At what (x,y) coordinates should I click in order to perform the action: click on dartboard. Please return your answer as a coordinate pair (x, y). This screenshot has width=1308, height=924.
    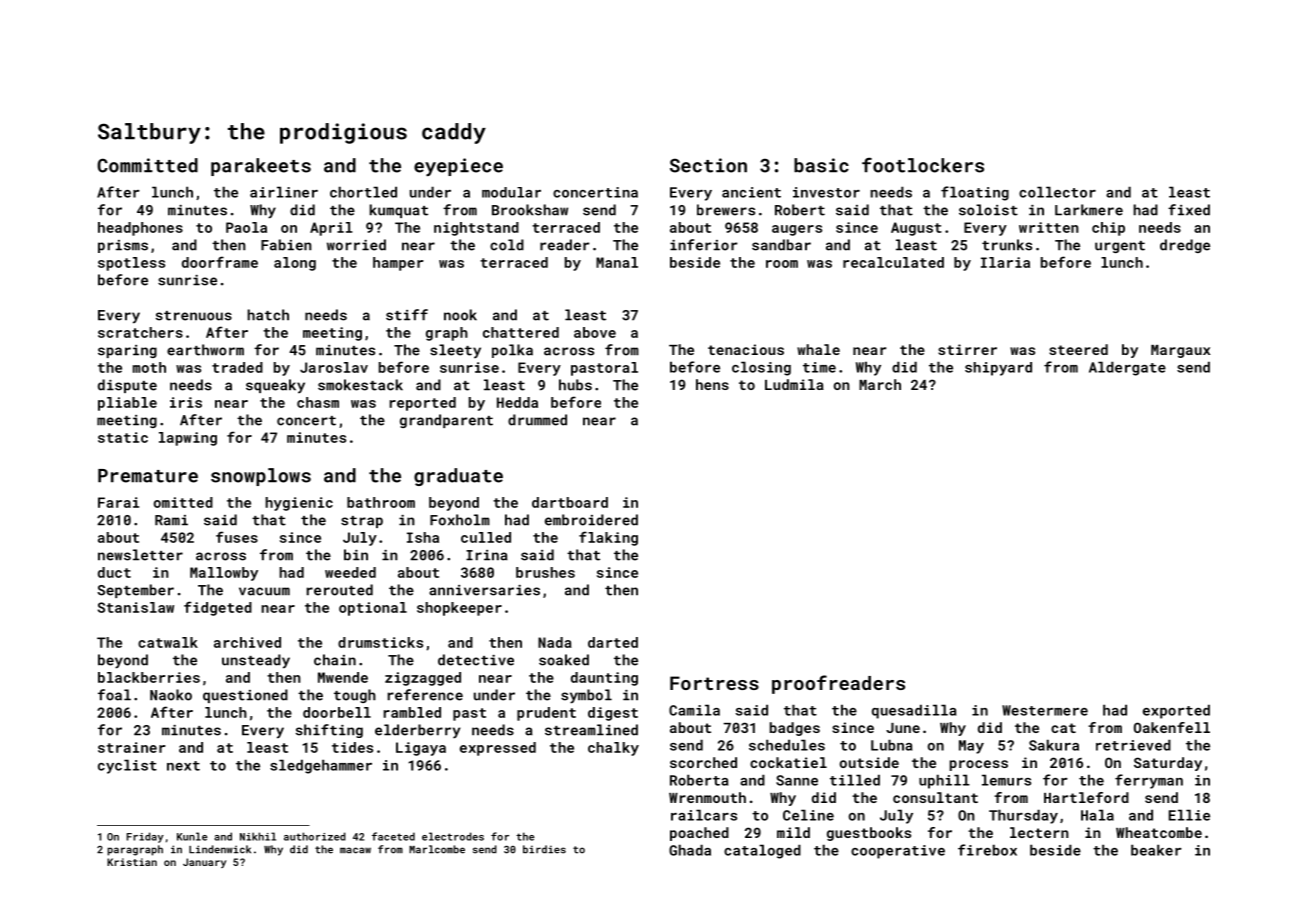
    Looking at the image, I should click on (570, 502).
